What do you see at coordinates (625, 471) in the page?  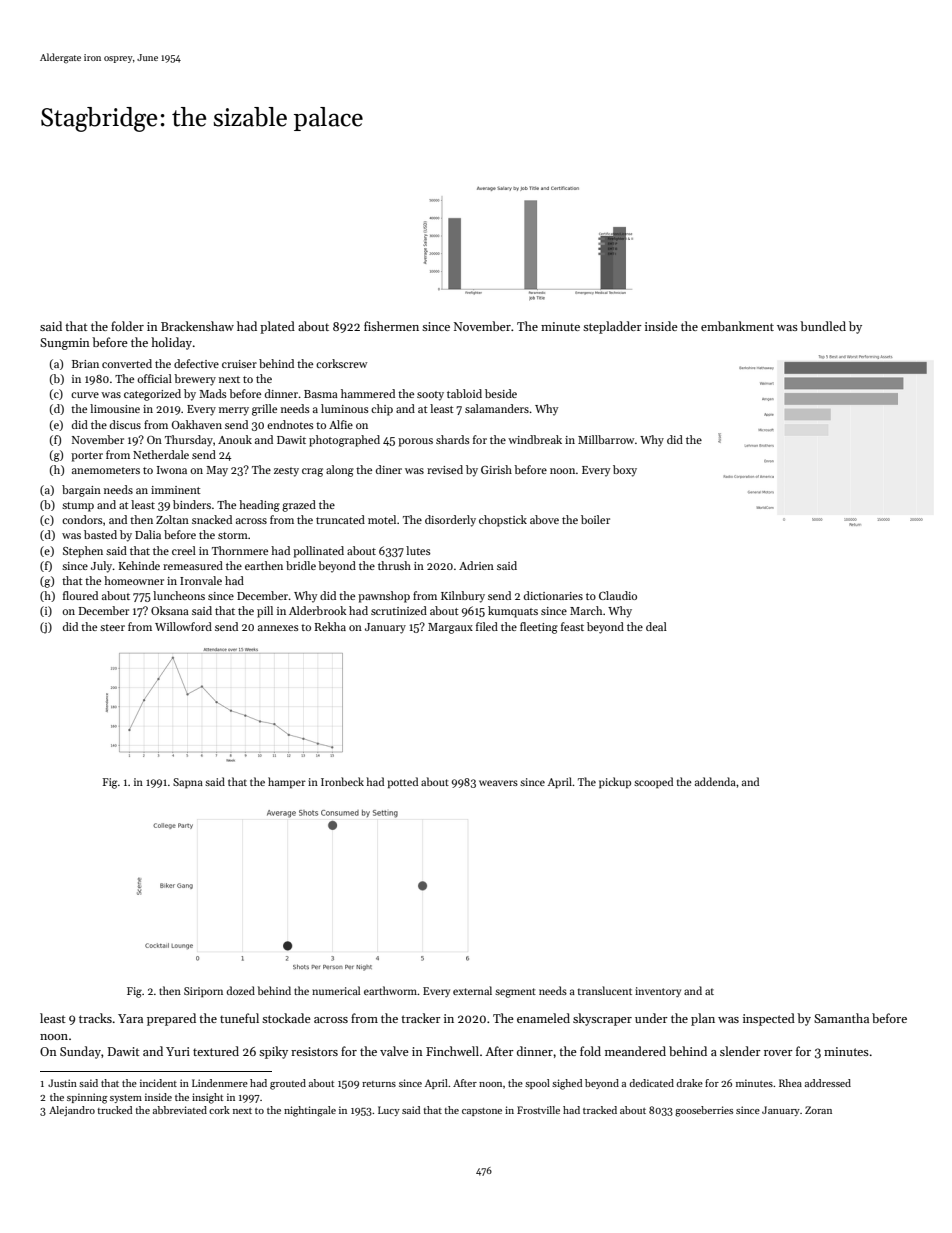 I see `boxy` at bounding box center [625, 471].
